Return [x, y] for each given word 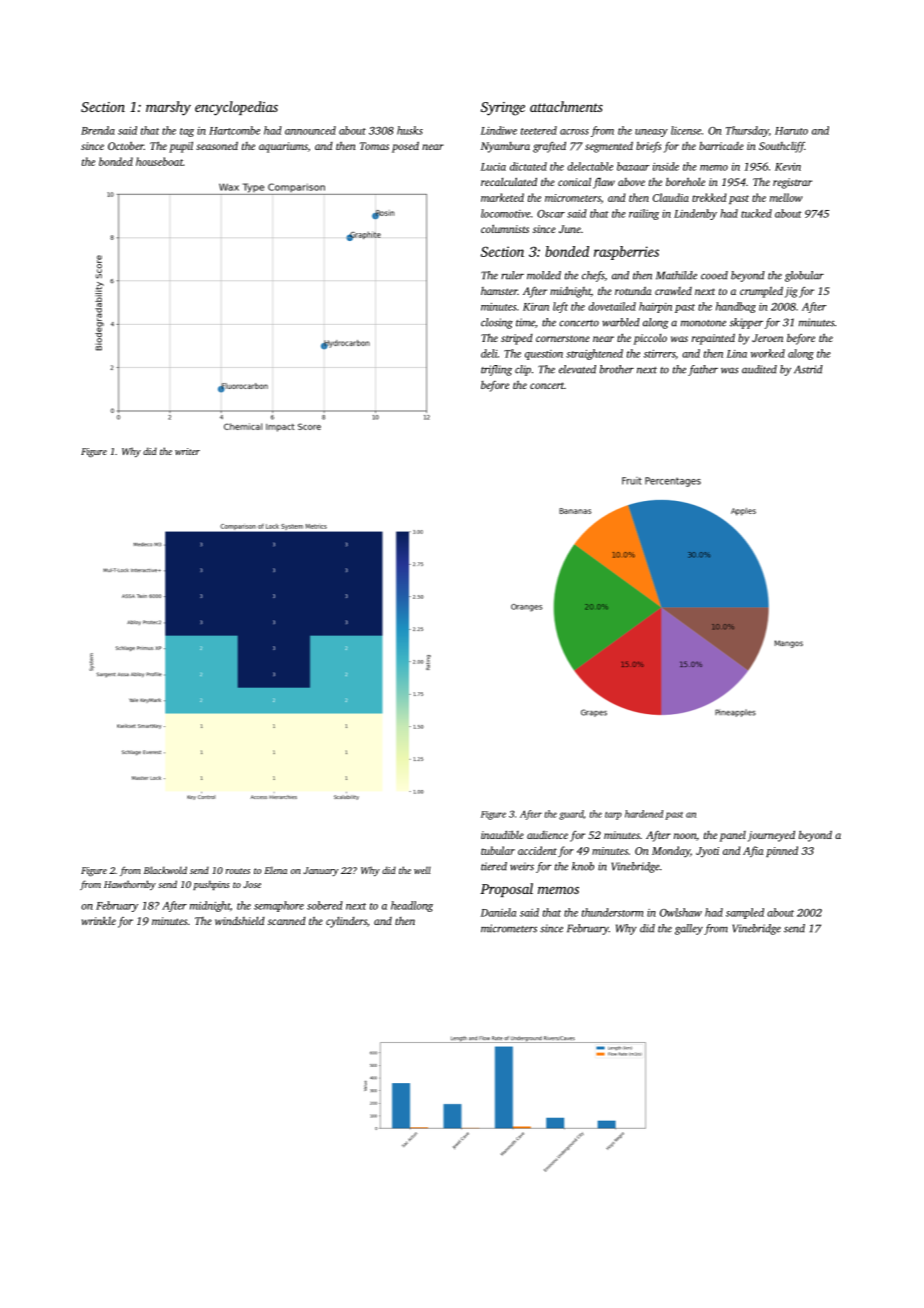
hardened [644, 814]
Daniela [498, 912]
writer [187, 451]
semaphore [279, 906]
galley [689, 929]
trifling [496, 370]
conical [574, 182]
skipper [746, 323]
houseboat [159, 161]
